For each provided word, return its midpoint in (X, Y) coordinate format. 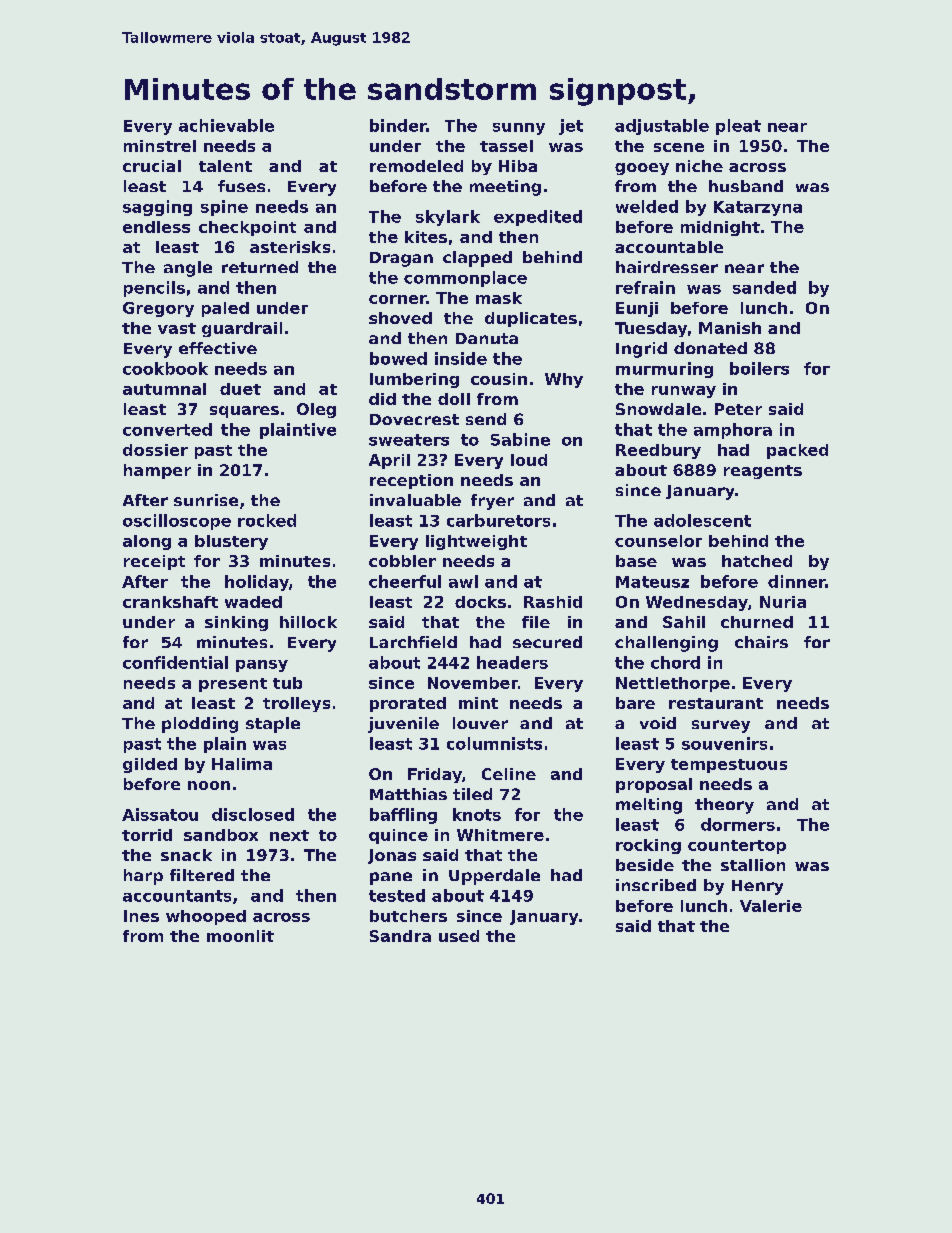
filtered (202, 875)
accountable (669, 247)
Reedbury (658, 451)
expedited (538, 218)
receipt (154, 562)
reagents (763, 472)
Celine (509, 774)
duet (240, 389)
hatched (757, 561)
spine (224, 208)
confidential (175, 662)
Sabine (520, 439)
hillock (308, 622)
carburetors (498, 520)
